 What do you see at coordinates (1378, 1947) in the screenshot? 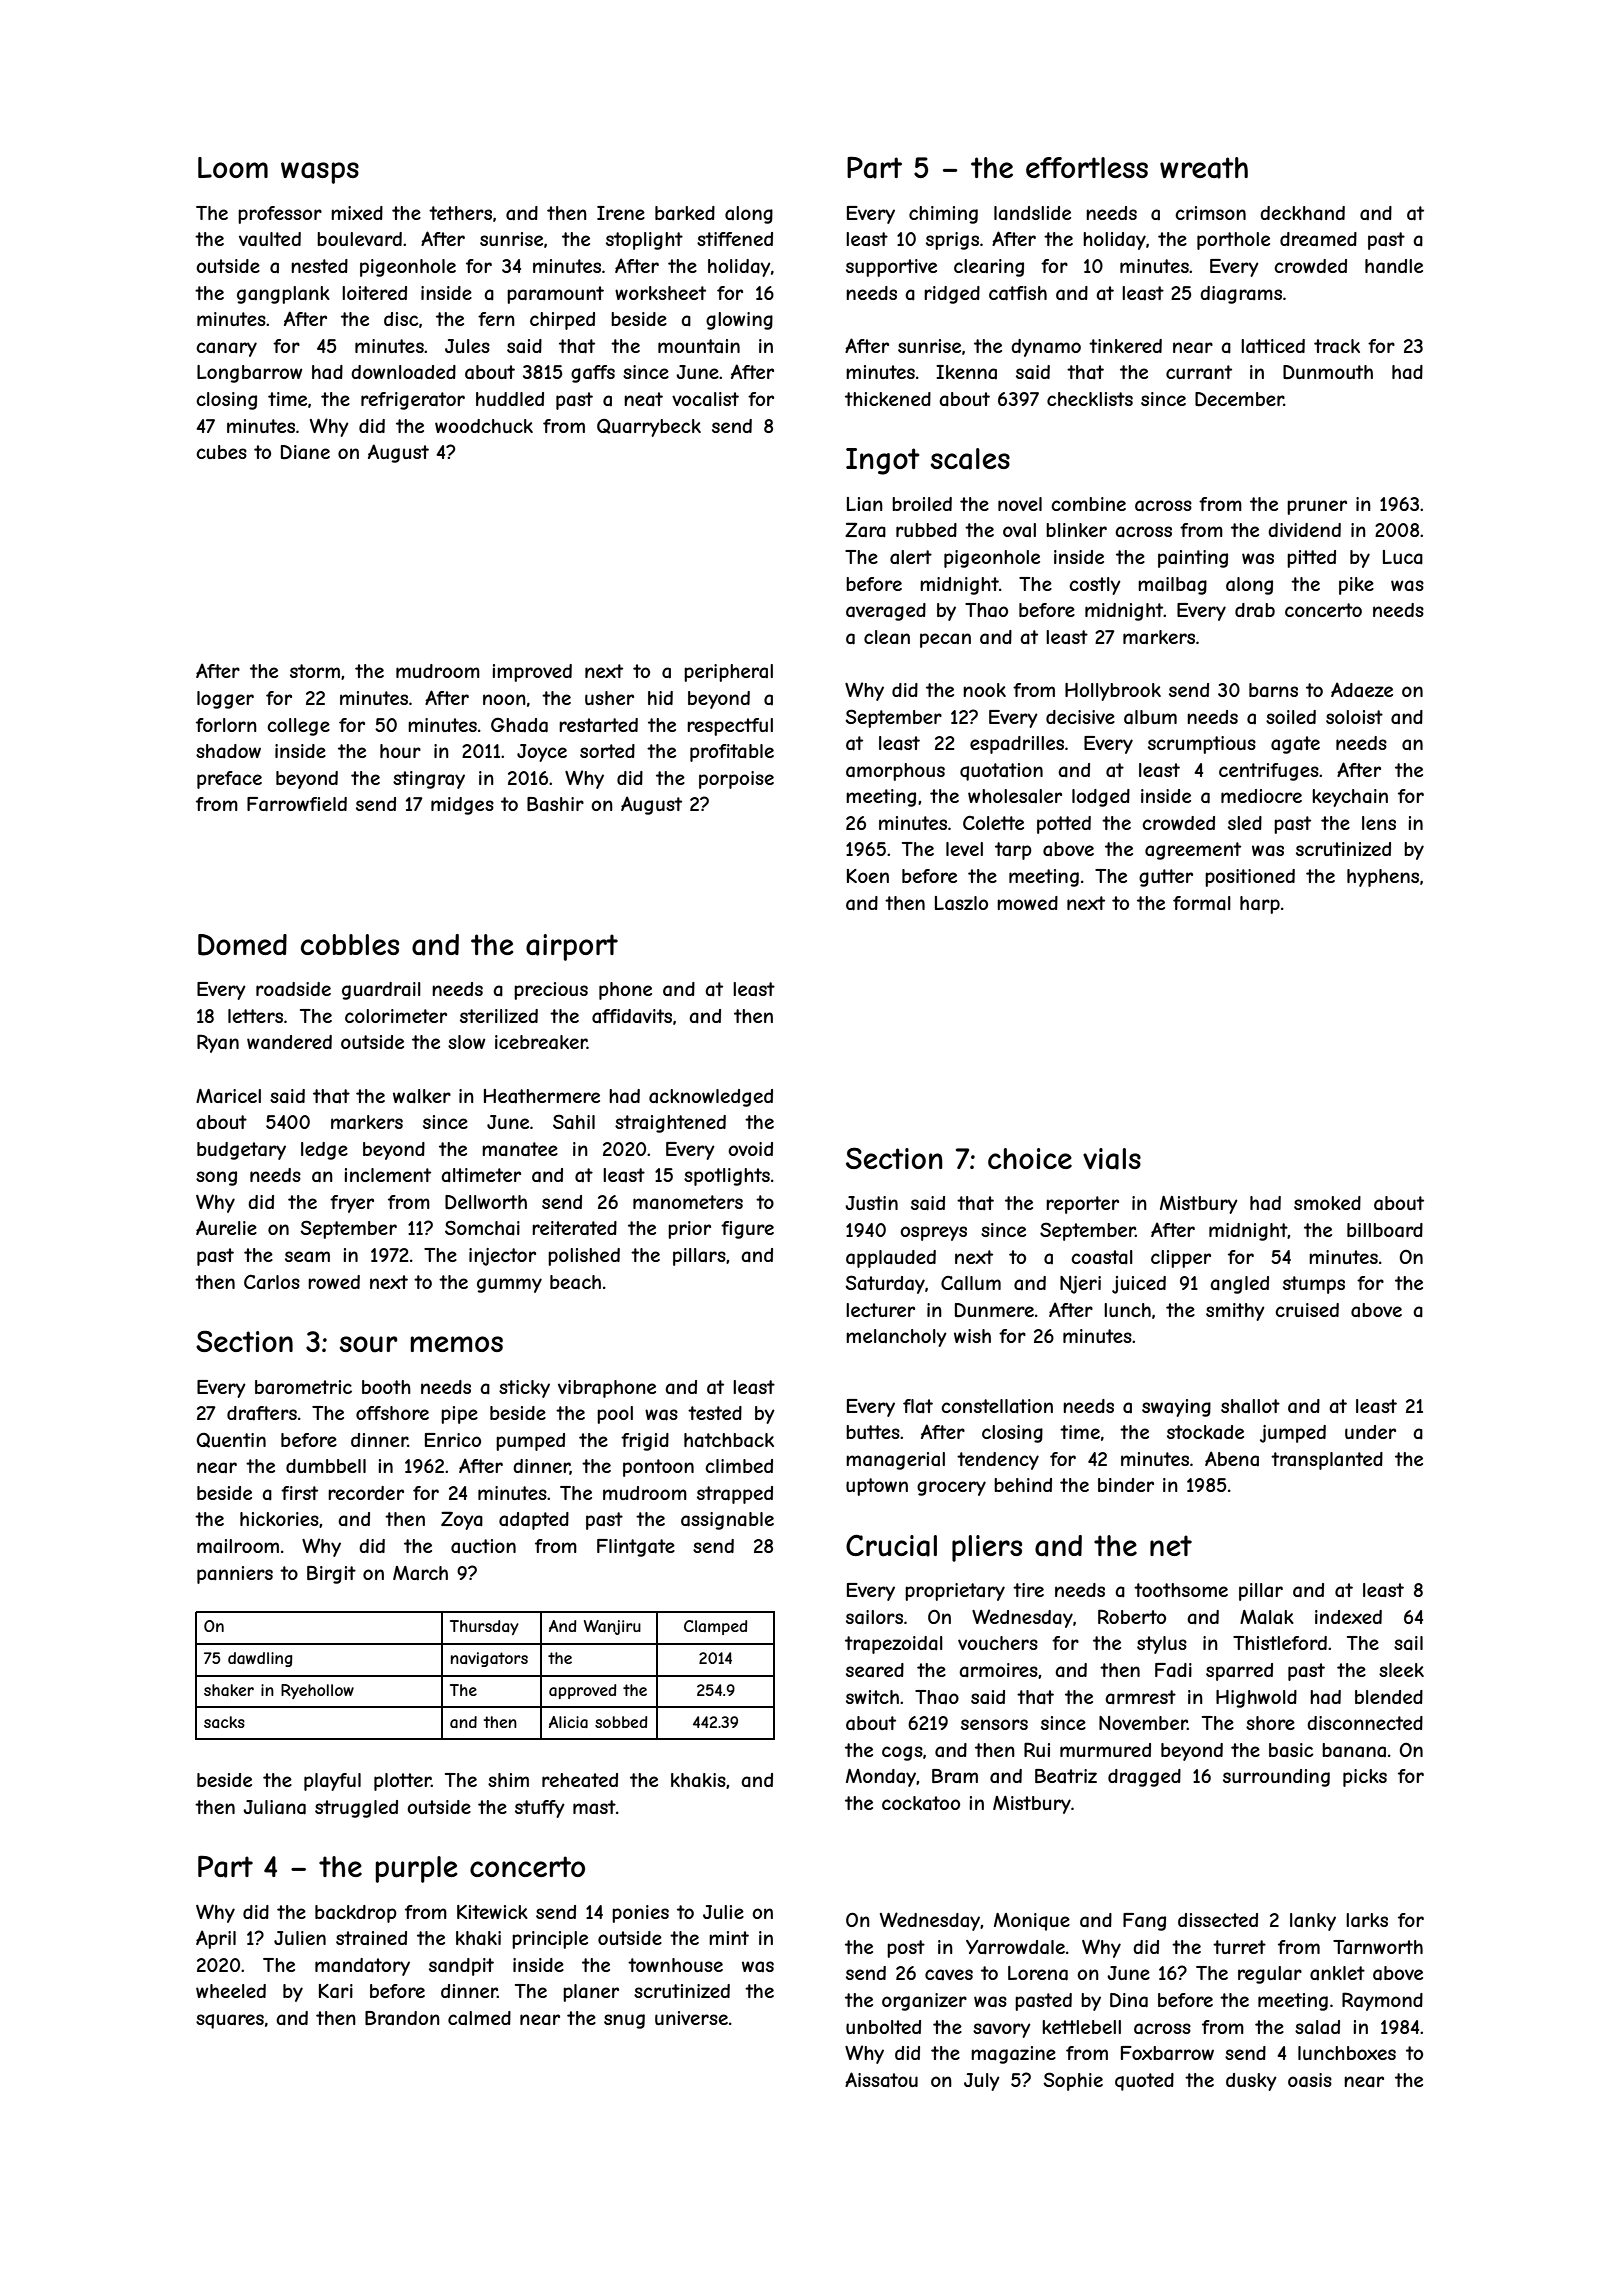
I see `Tarnworth` at bounding box center [1378, 1947].
